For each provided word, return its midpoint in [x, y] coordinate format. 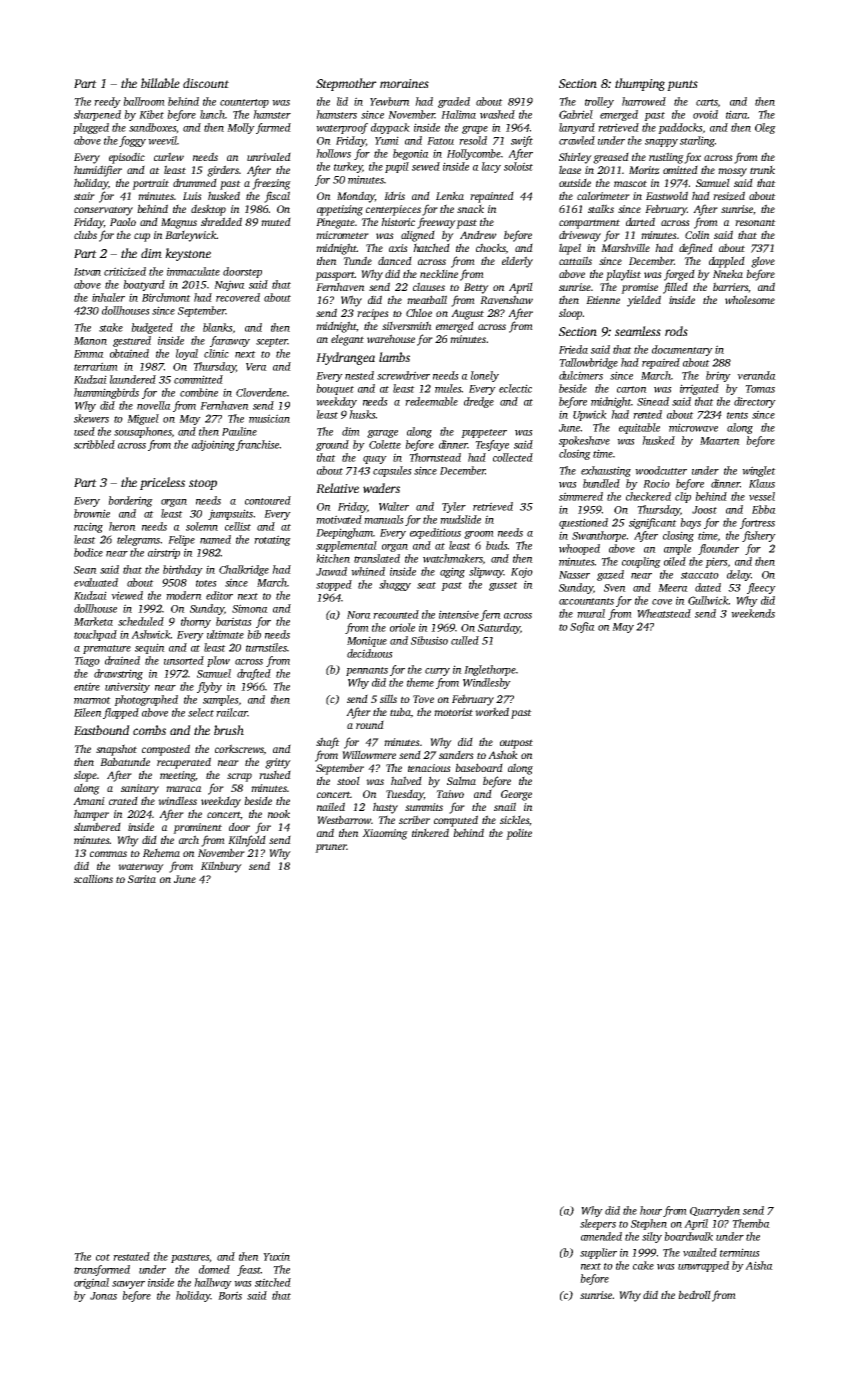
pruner [331, 848]
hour [651, 1210]
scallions [93, 878]
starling [697, 141]
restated [131, 1256]
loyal [187, 354]
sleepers [598, 1224]
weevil [162, 140]
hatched [431, 247]
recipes [373, 314]
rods [676, 331]
